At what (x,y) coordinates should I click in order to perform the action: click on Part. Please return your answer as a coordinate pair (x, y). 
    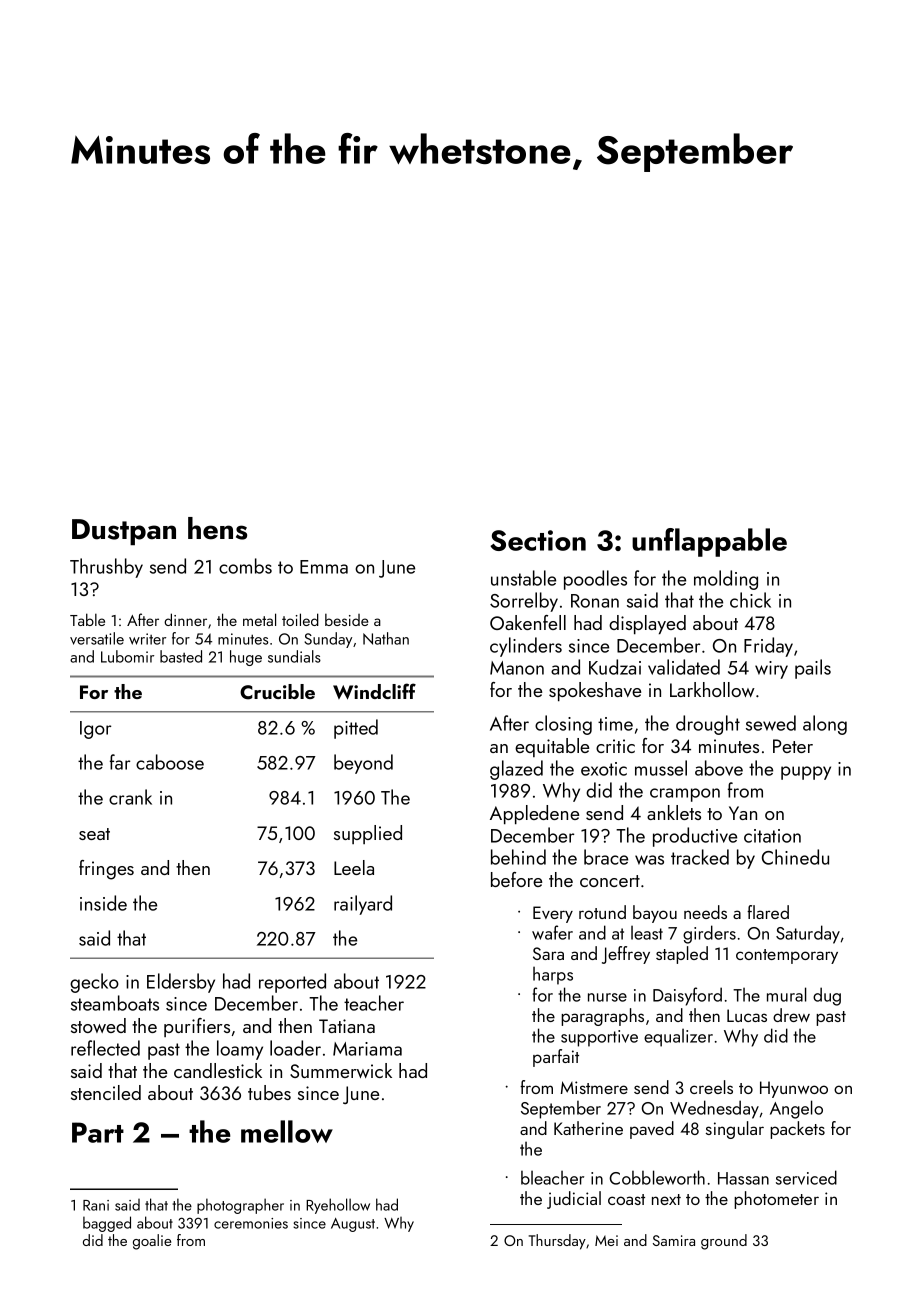
    Looking at the image, I should click on (98, 1132).
